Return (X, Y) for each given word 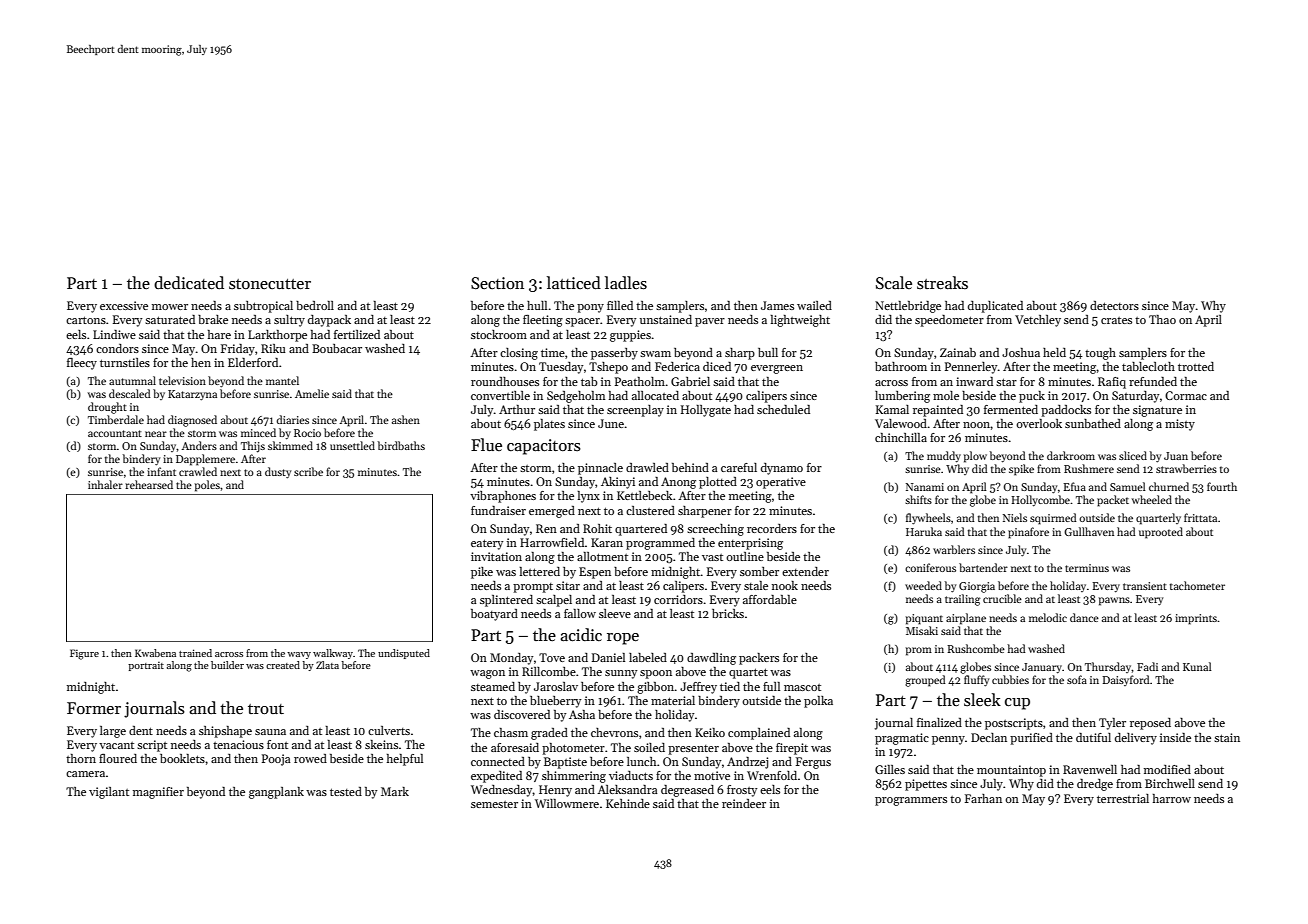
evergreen (777, 369)
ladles (626, 283)
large (113, 732)
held (1054, 352)
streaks (942, 282)
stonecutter (270, 284)
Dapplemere (205, 460)
